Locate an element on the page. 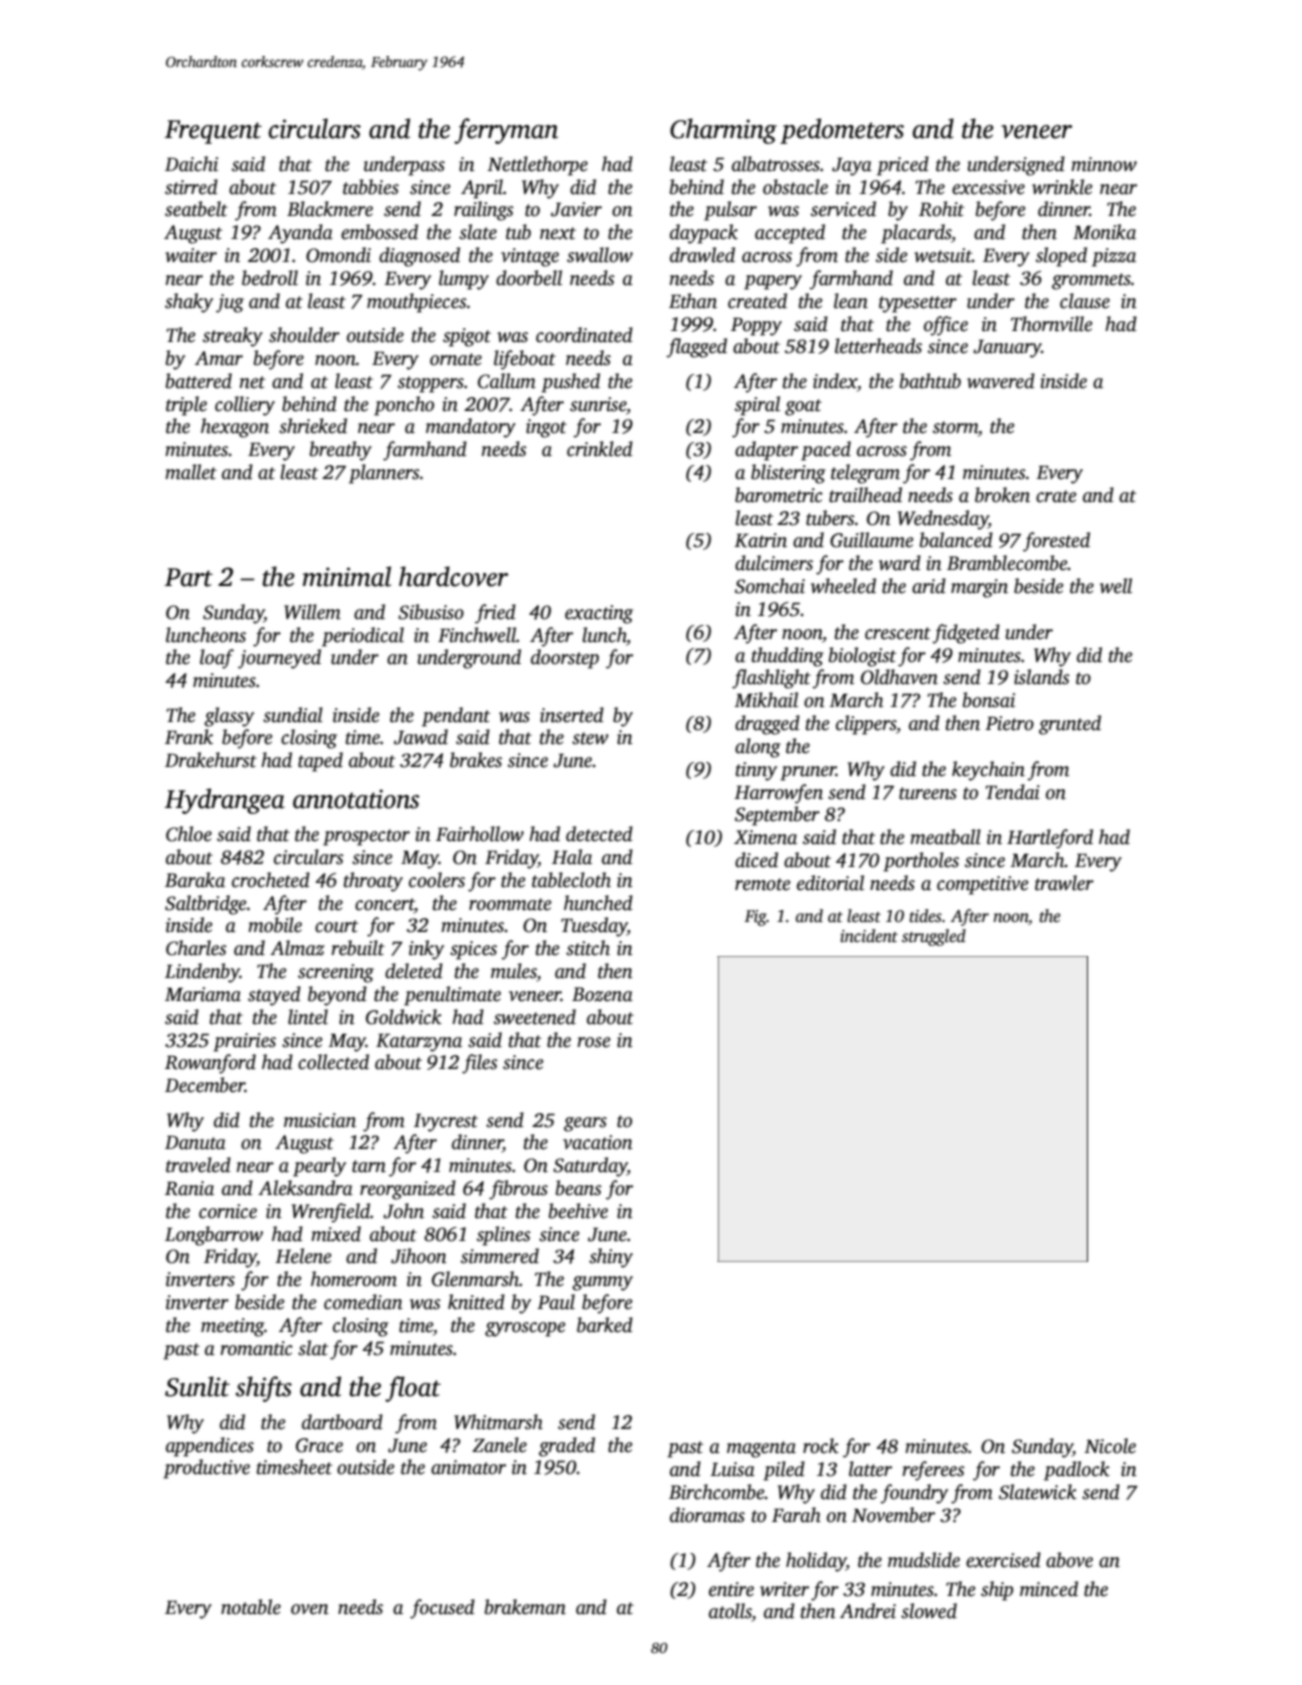 This page has width=1302, height=1685. brakes is located at coordinates (476, 760).
